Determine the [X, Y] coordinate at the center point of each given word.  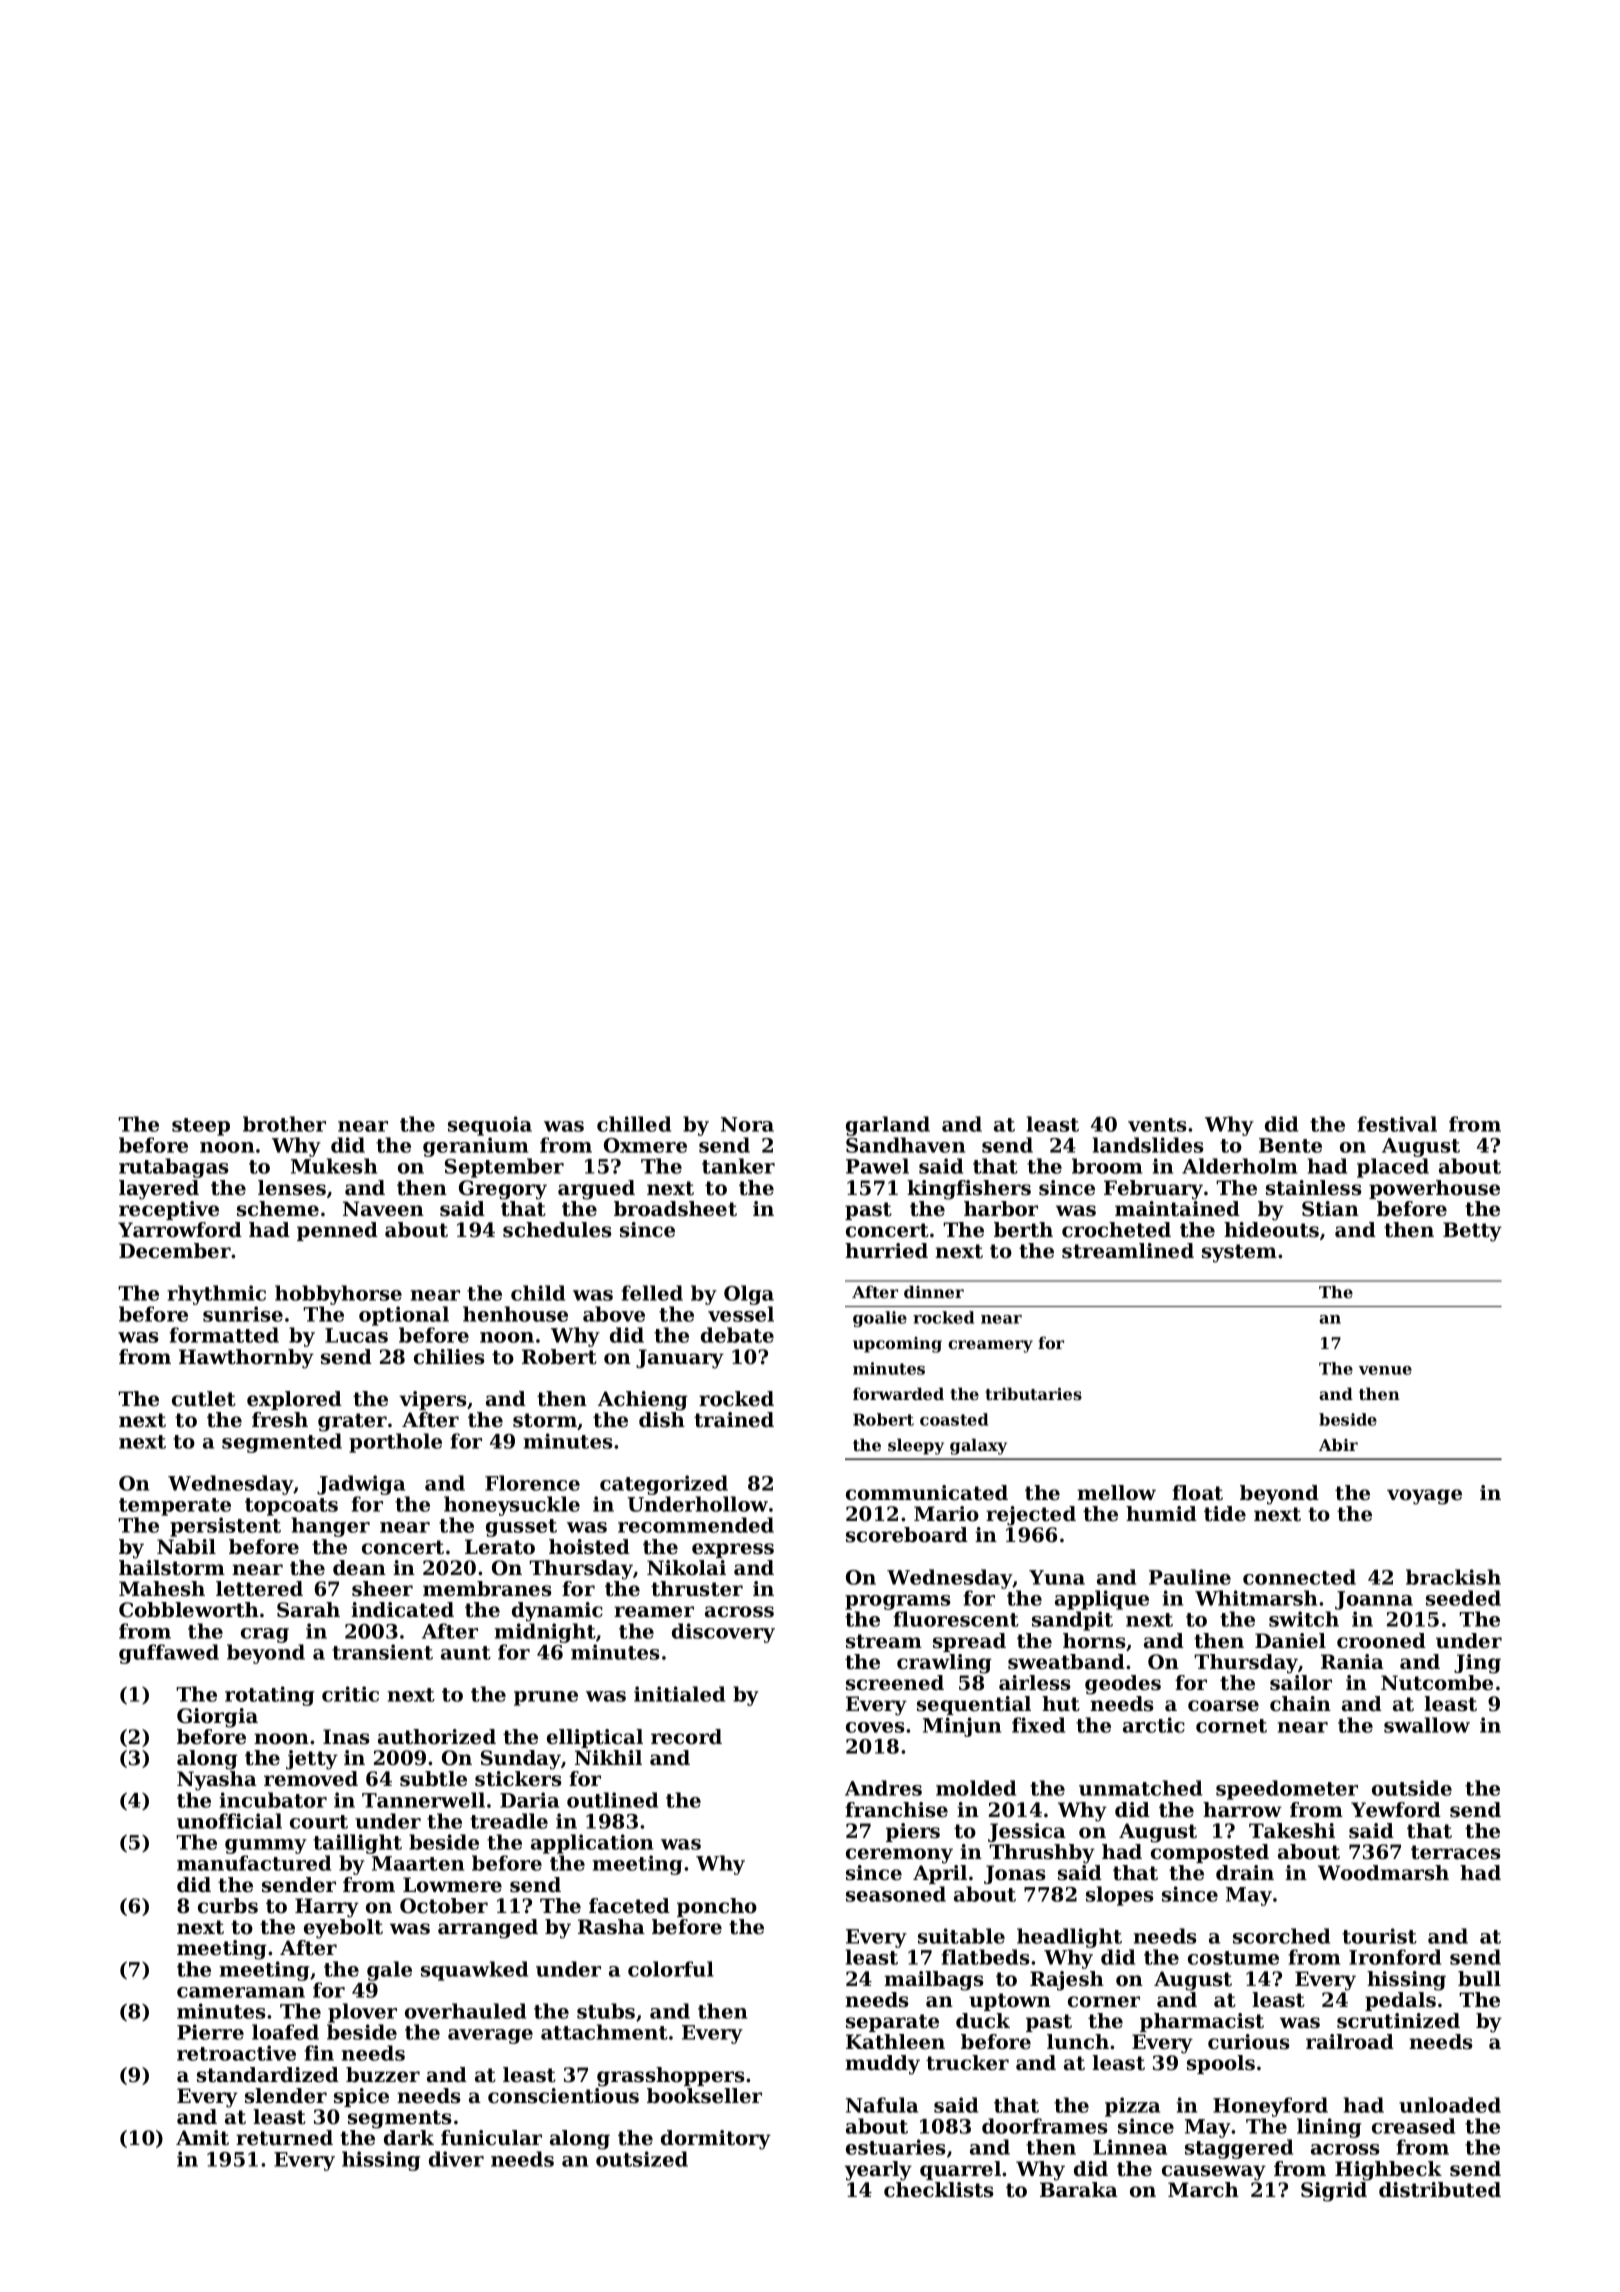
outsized [642, 2159]
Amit [202, 2138]
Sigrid [1334, 2192]
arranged [488, 1929]
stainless [1314, 1188]
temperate [175, 1507]
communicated [927, 1493]
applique [1102, 1600]
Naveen [383, 1209]
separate [892, 2023]
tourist [1379, 1936]
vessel [741, 1314]
